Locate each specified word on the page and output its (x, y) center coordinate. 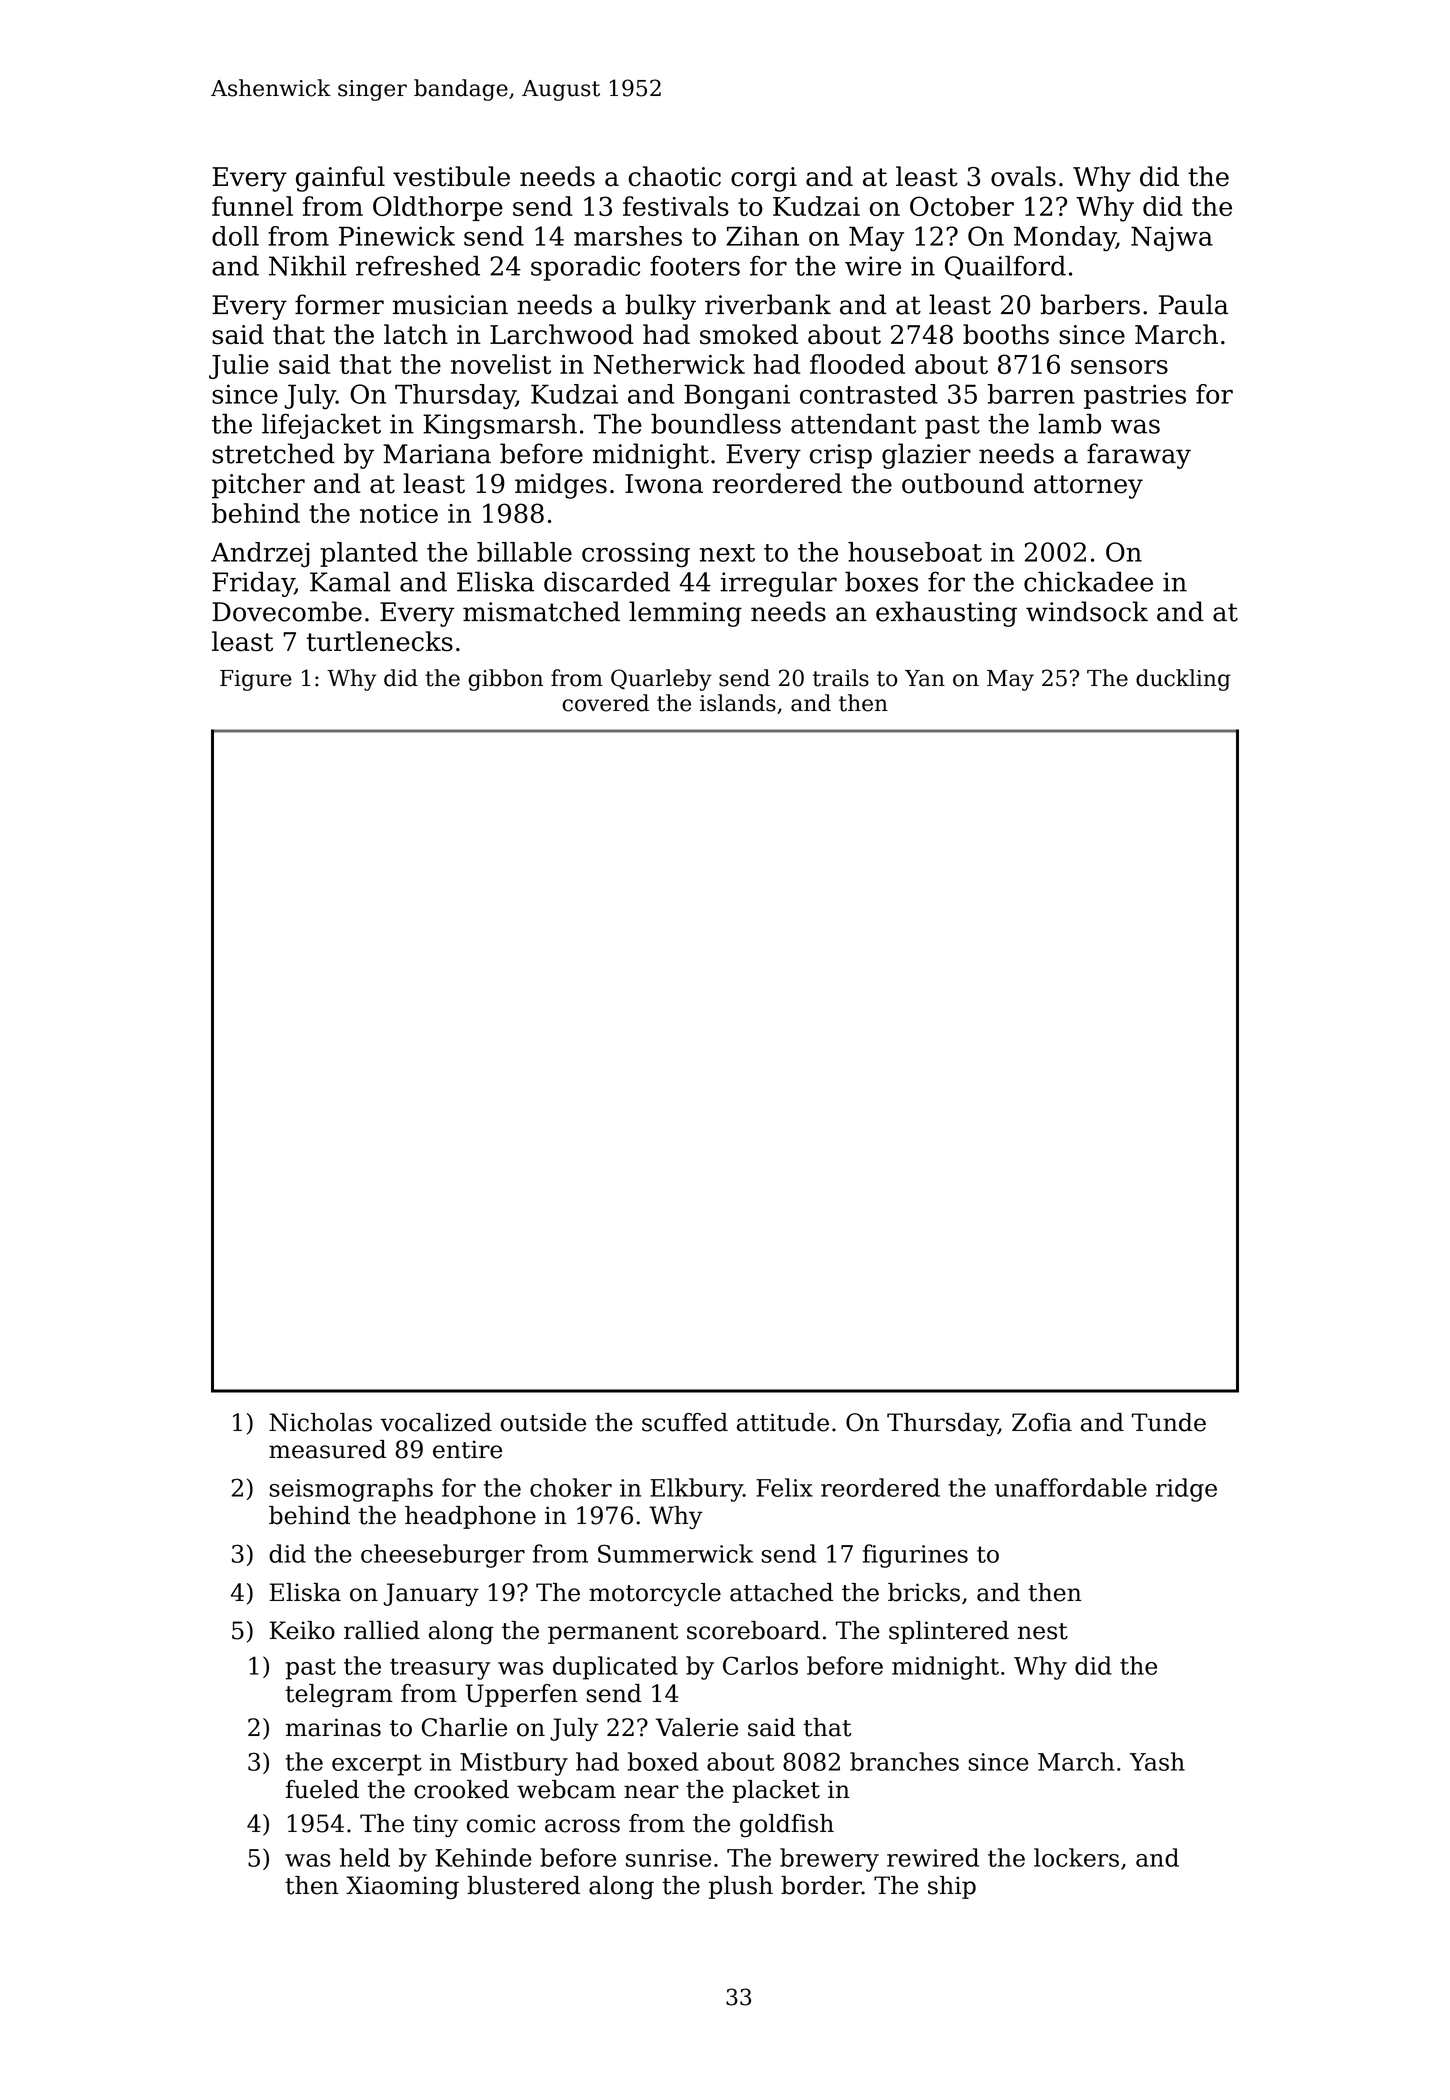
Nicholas (320, 1422)
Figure (256, 680)
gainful (340, 179)
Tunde (1169, 1422)
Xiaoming (402, 1887)
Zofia (1042, 1422)
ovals (1023, 176)
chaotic (675, 176)
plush (741, 1887)
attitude (783, 1422)
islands (738, 703)
